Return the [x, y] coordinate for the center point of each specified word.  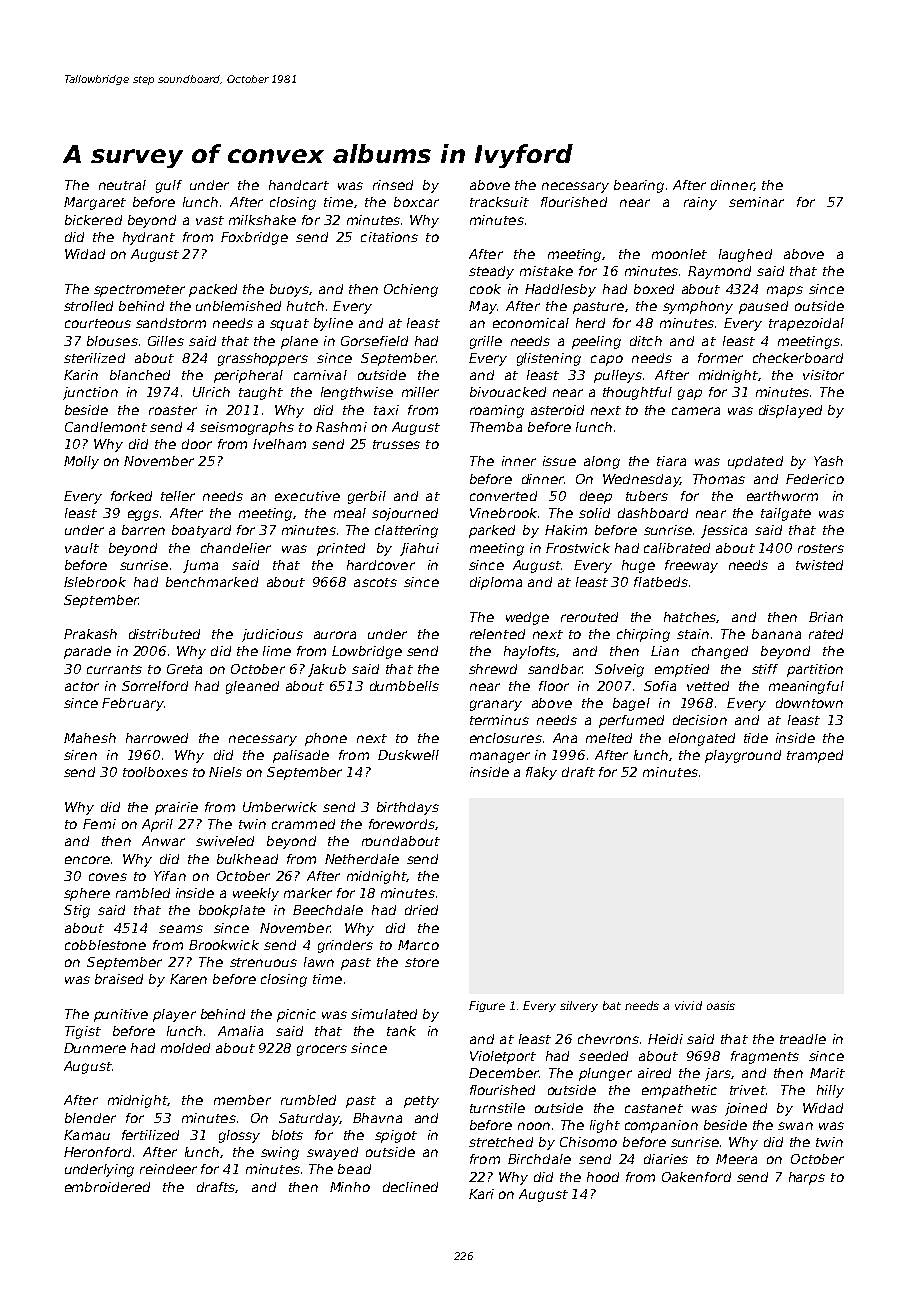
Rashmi [341, 427]
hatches [690, 617]
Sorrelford [155, 686]
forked [131, 496]
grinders [345, 946]
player [174, 1015]
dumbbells [404, 686]
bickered [93, 220]
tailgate [786, 514]
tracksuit [499, 202]
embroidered [107, 1187]
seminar [756, 202]
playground [743, 756]
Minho [350, 1187]
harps [807, 1178]
